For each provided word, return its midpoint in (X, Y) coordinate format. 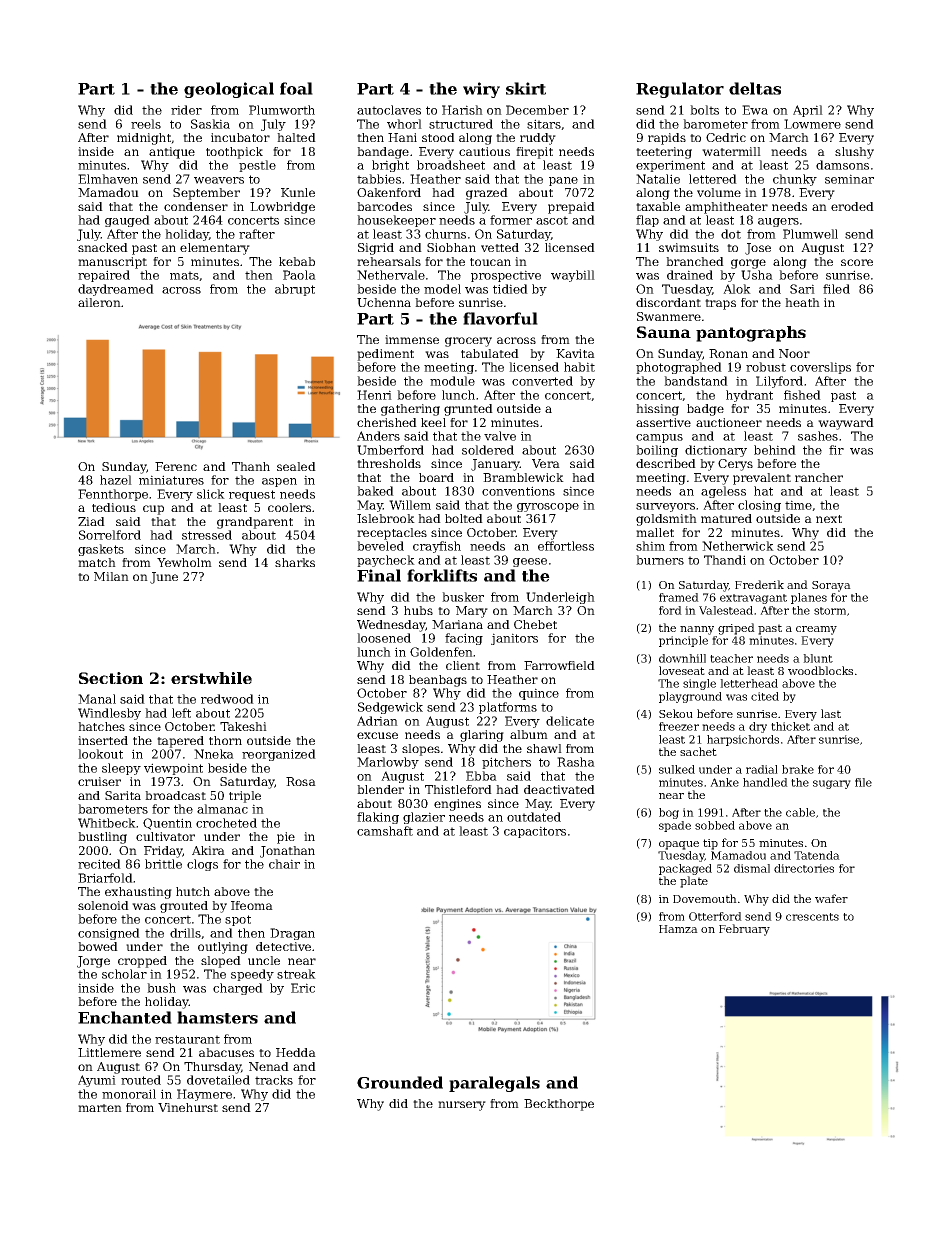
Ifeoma (252, 905)
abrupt (295, 290)
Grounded (400, 1082)
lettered (713, 179)
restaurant (187, 1039)
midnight (144, 139)
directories (804, 868)
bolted (464, 518)
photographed (679, 368)
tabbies (379, 179)
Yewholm (184, 562)
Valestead (726, 610)
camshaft (385, 831)
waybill (573, 276)
